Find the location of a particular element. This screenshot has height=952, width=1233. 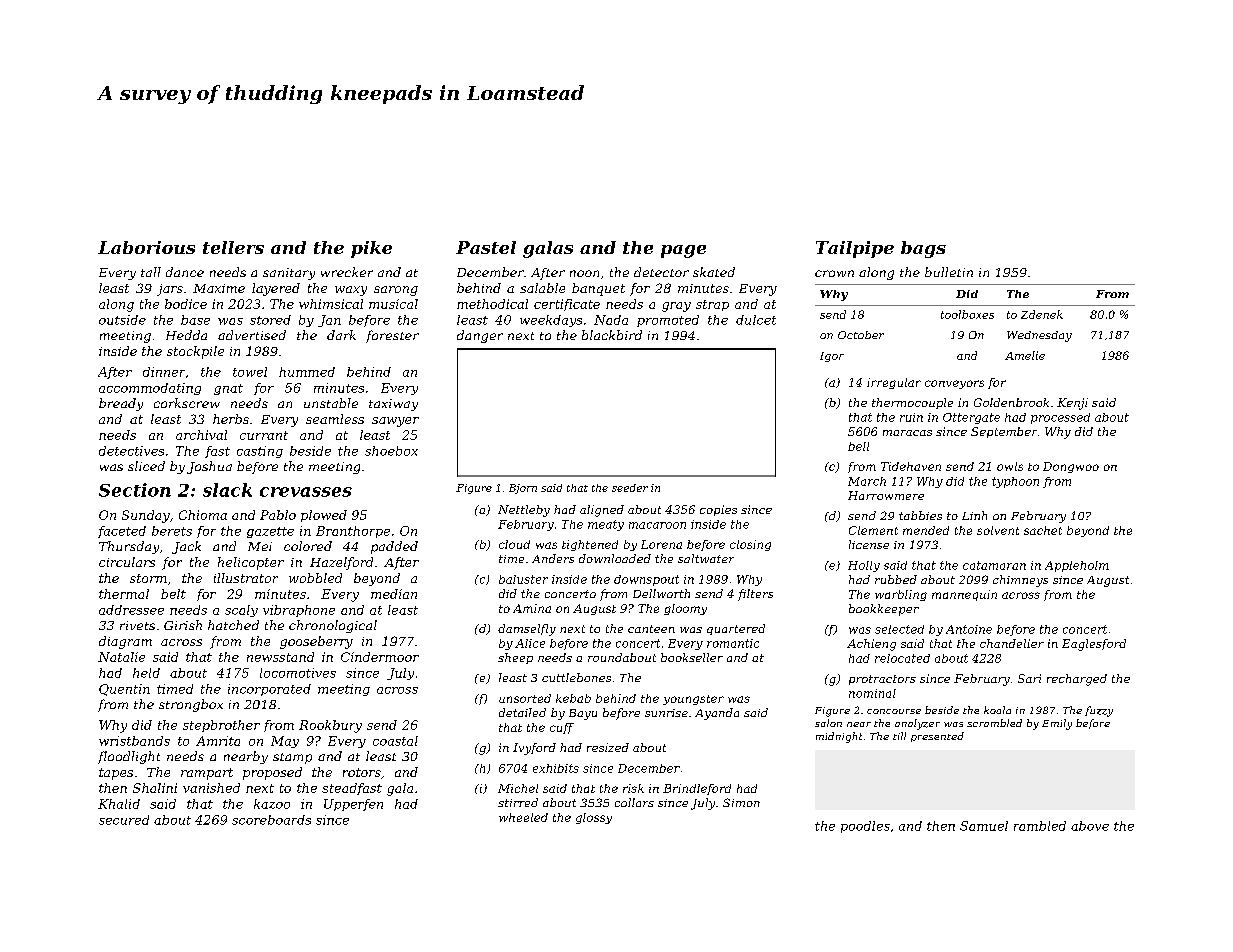

blackbird is located at coordinates (612, 335).
